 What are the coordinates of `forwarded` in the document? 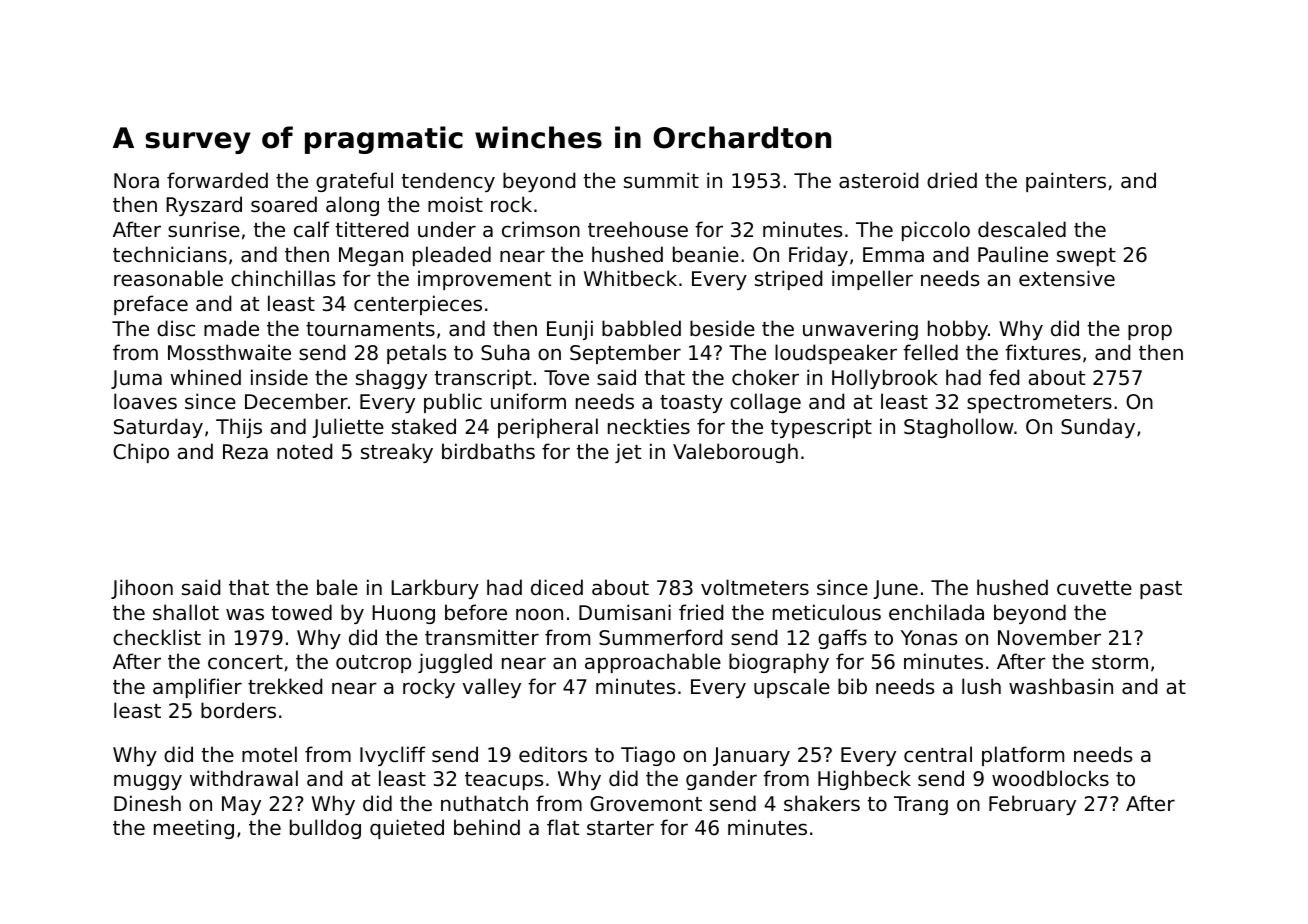 It's located at (217, 180).
